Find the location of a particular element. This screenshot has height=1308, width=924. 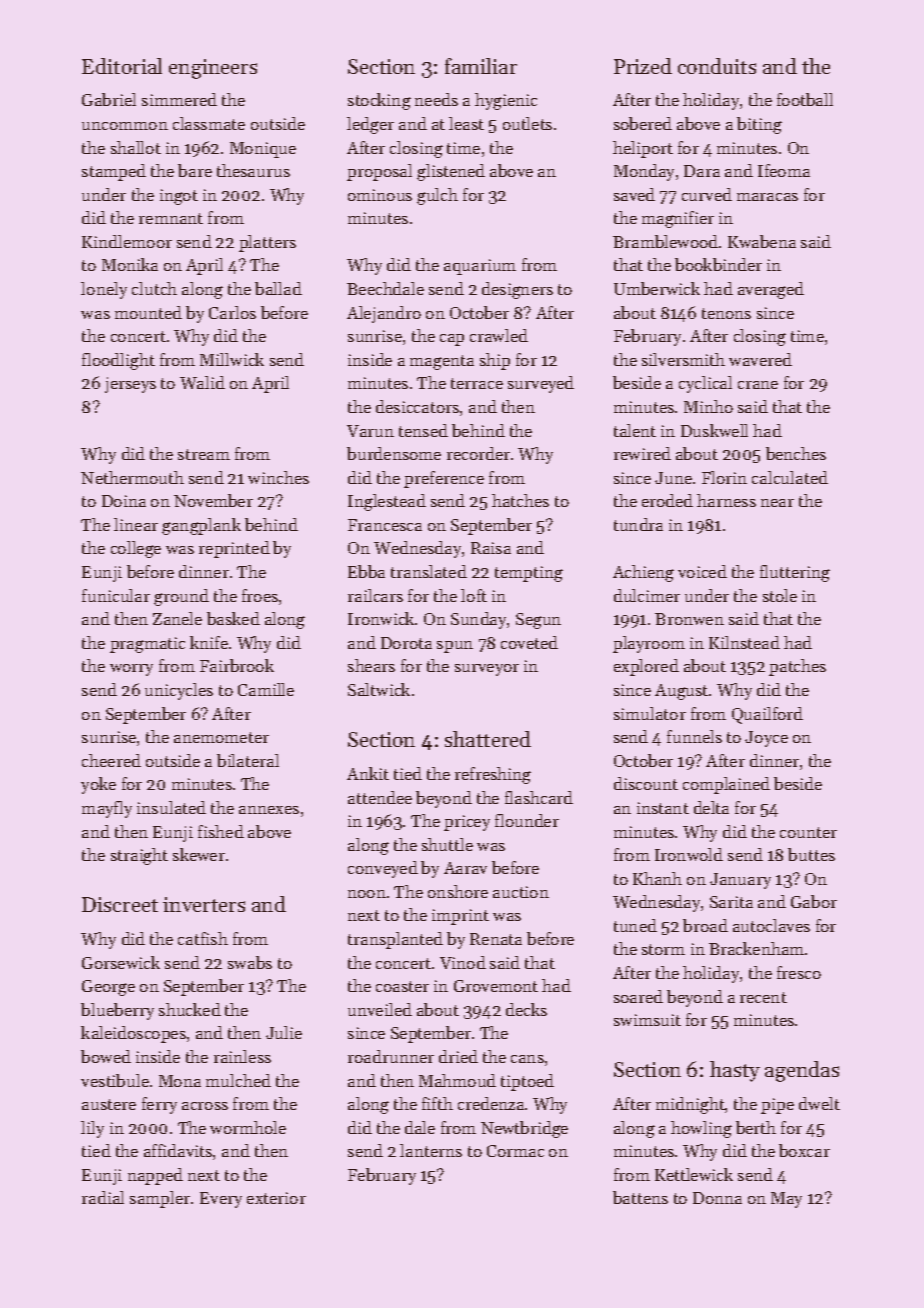

conduits is located at coordinates (717, 66).
